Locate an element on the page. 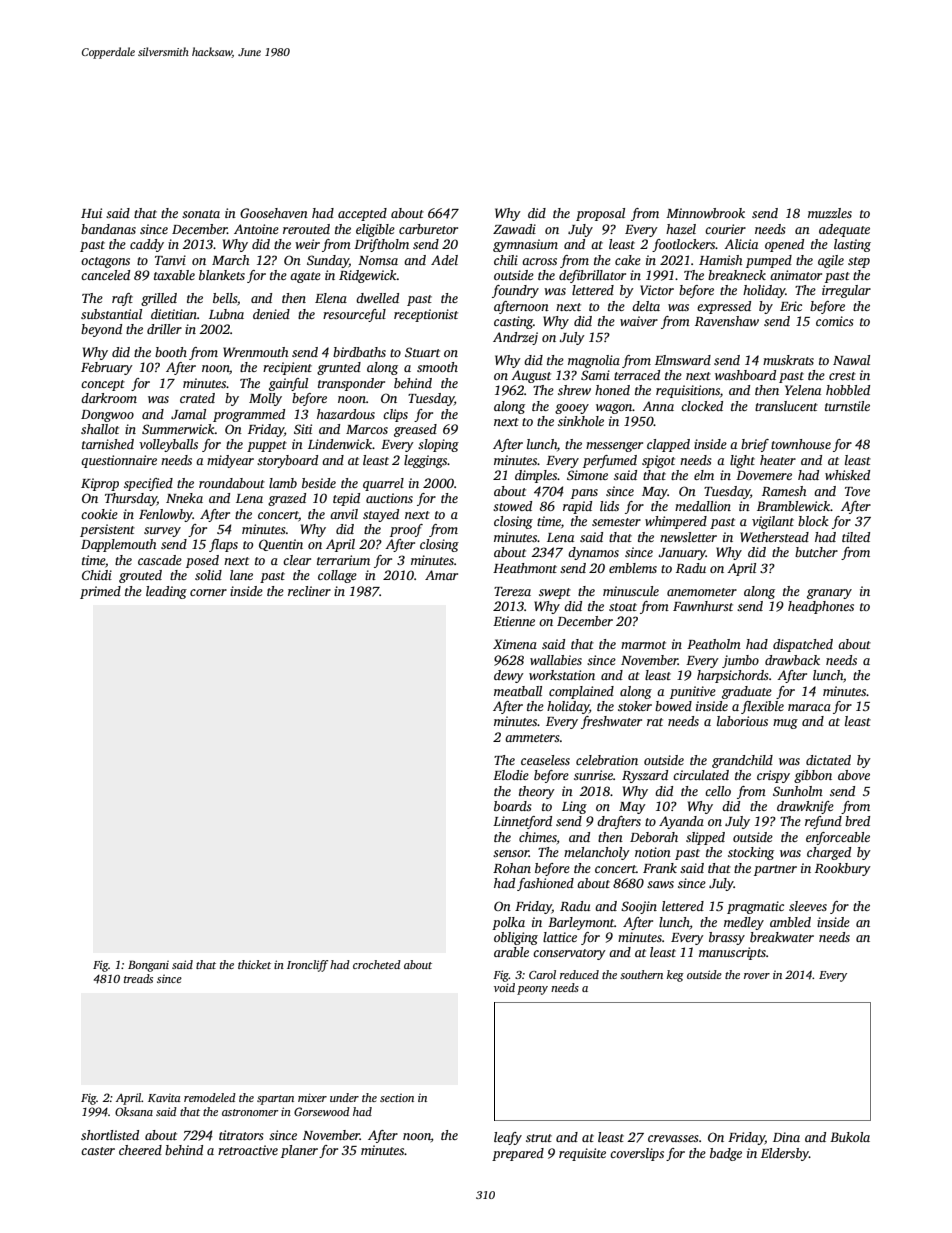 This image has height=1233, width=952. recipient is located at coordinates (287, 368).
